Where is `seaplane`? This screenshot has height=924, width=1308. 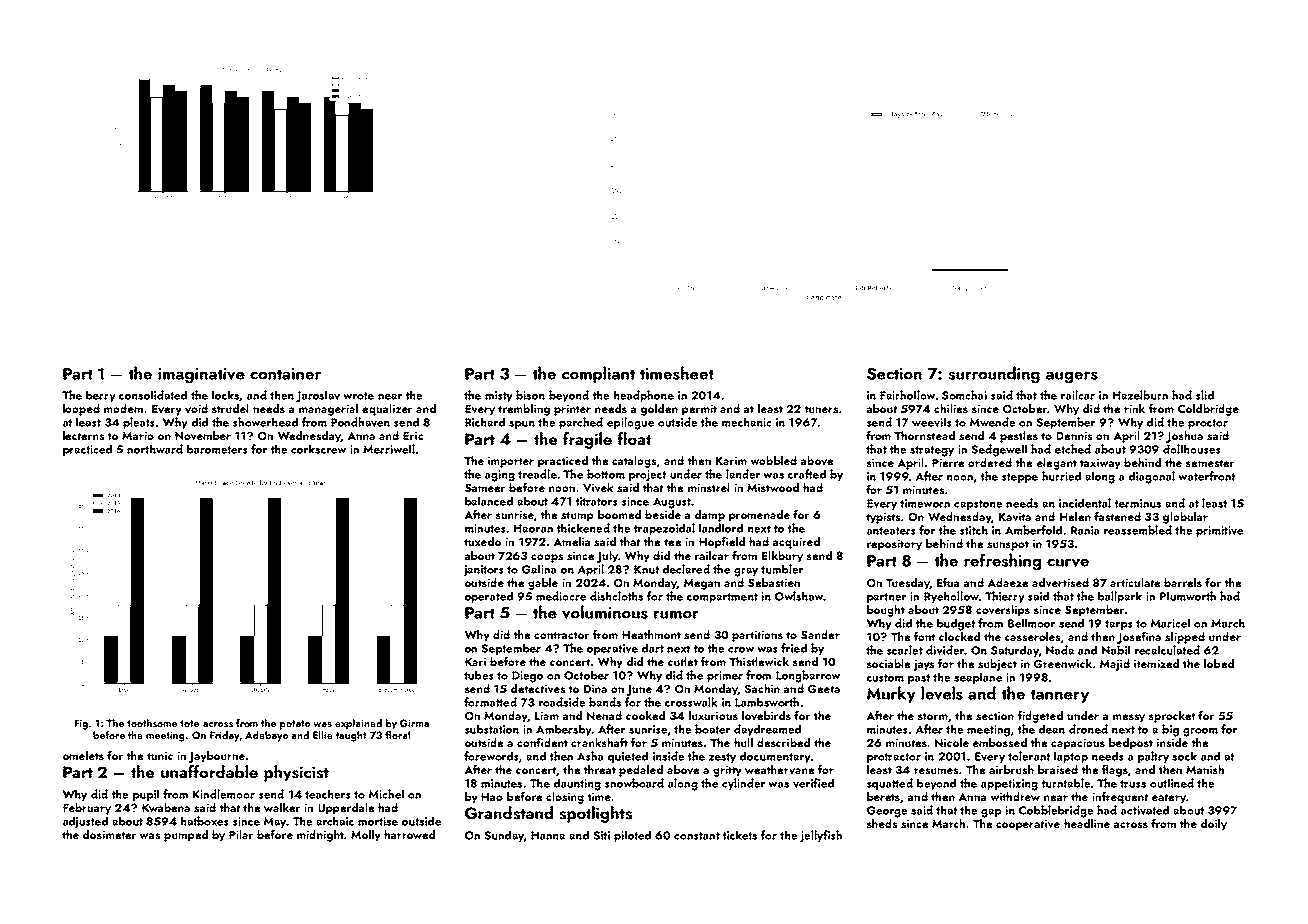 seaplane is located at coordinates (978, 678).
